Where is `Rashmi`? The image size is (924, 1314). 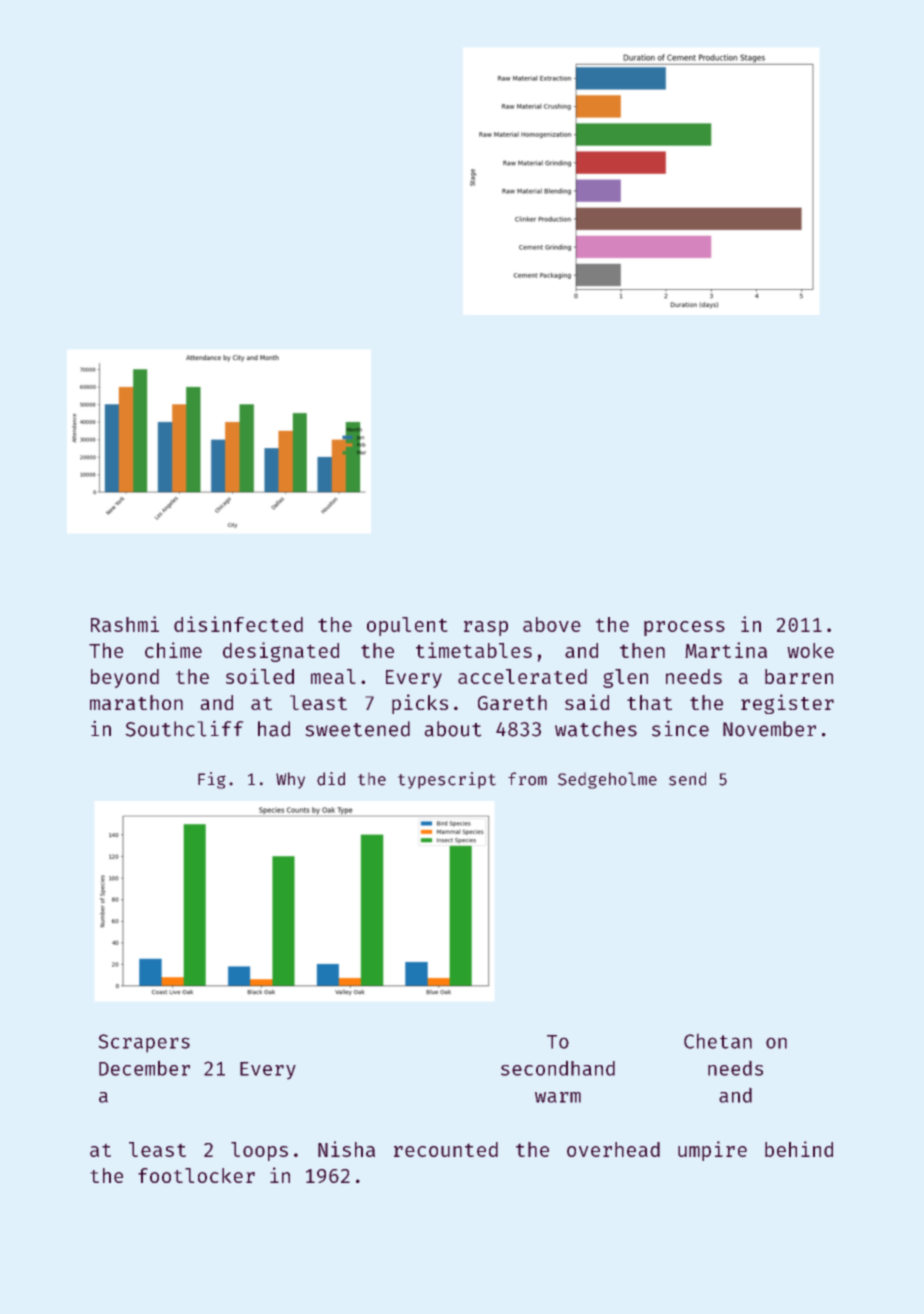
Rashmi is located at coordinates (125, 624).
